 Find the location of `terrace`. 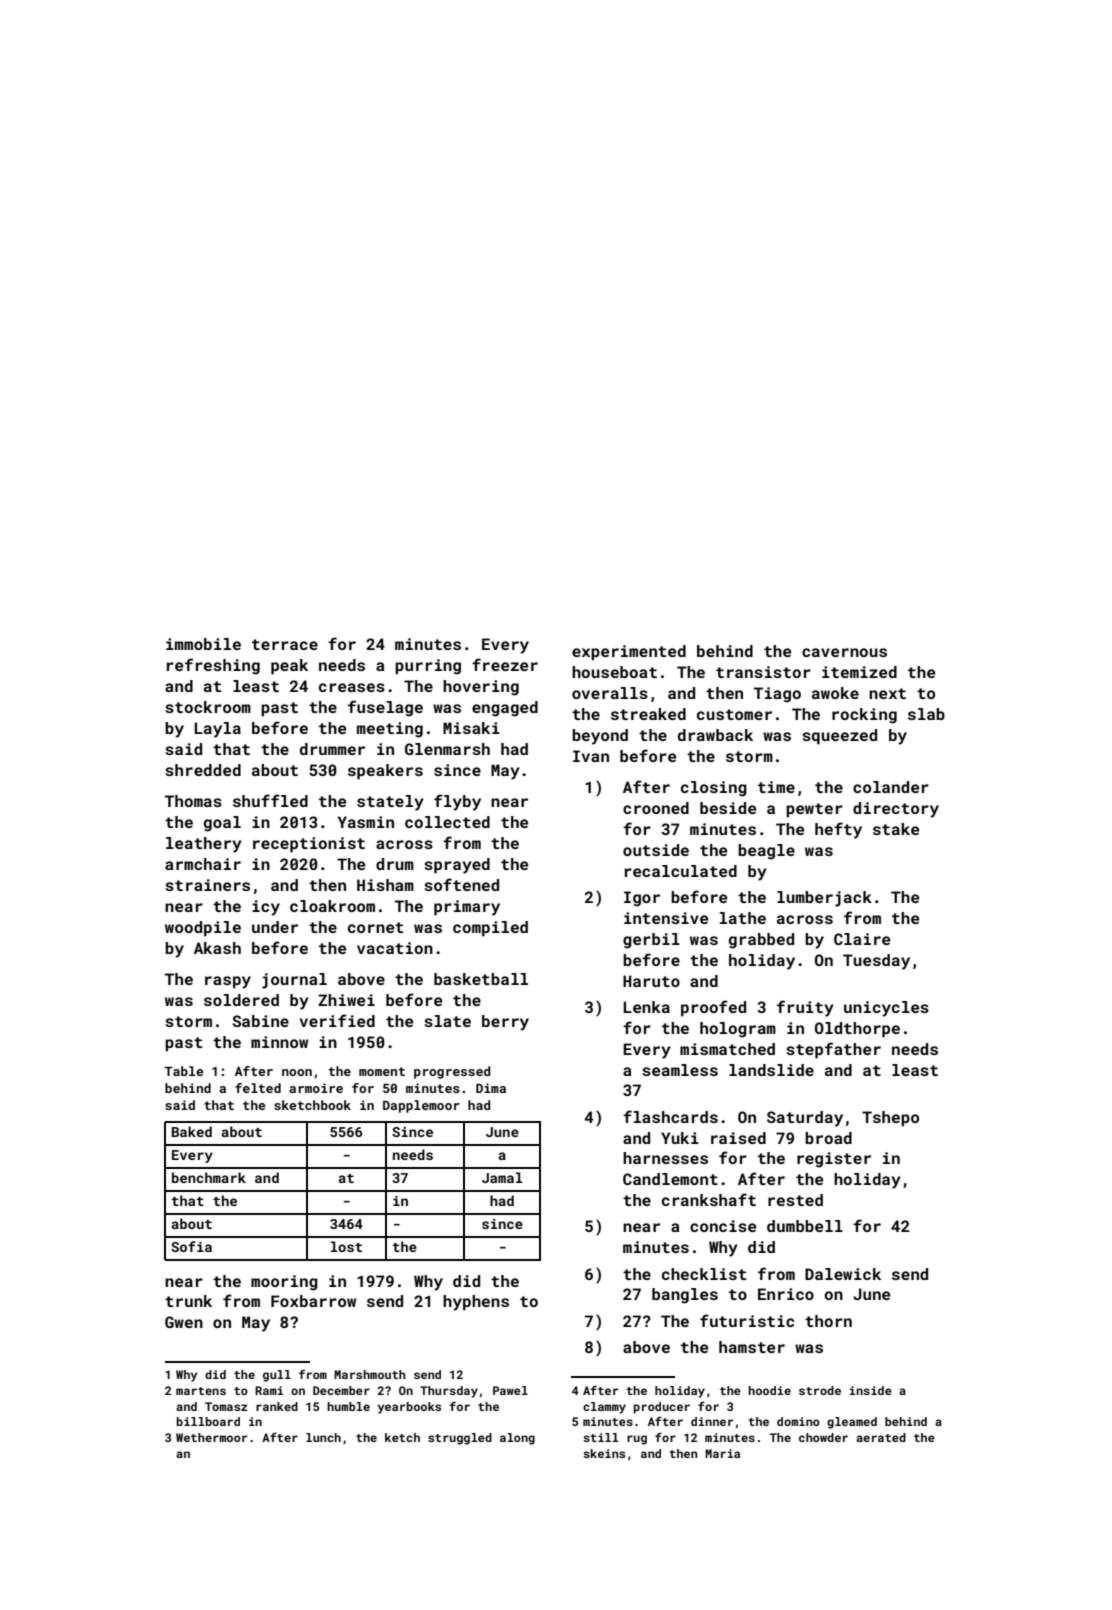

terrace is located at coordinates (285, 644).
